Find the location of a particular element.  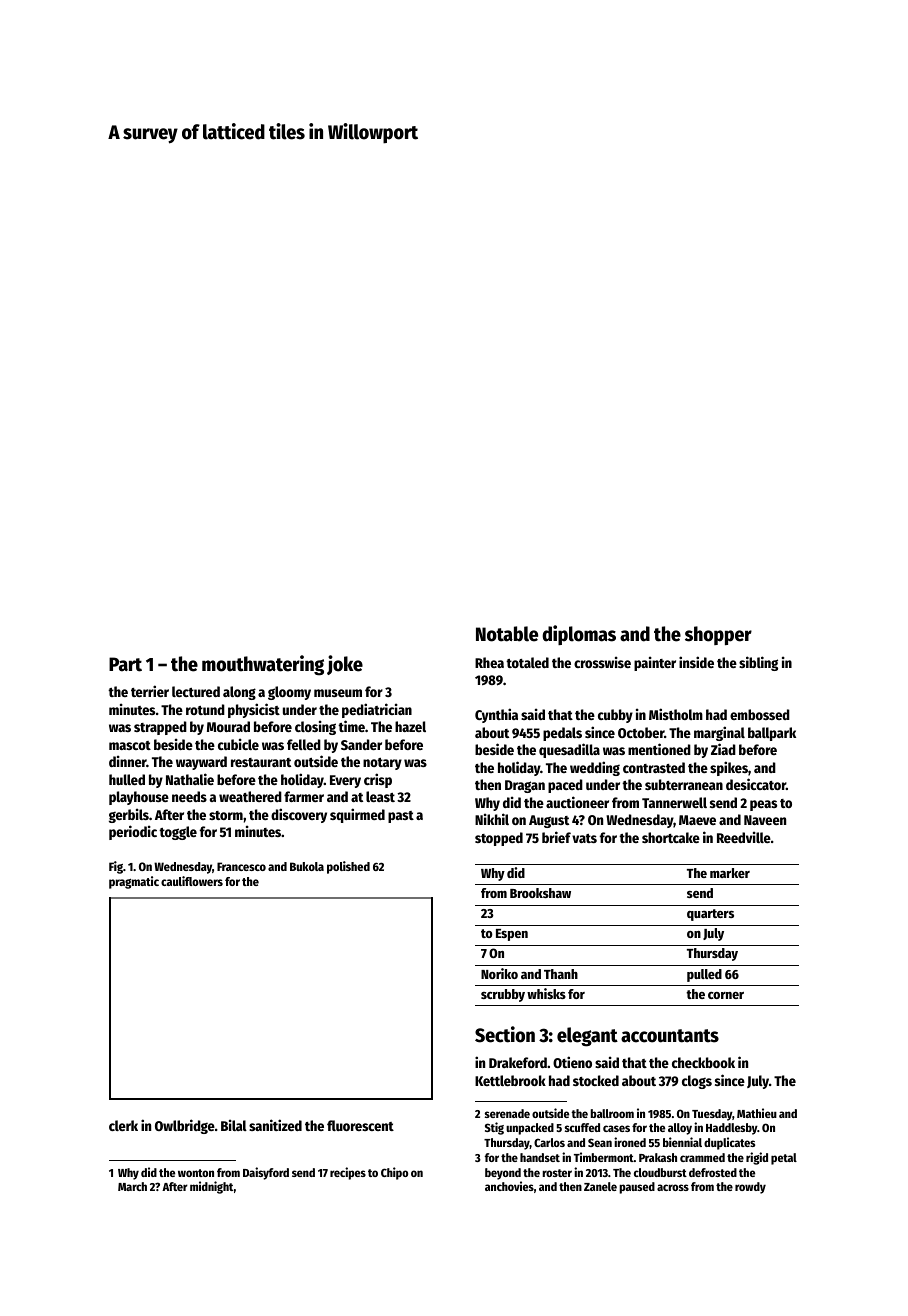

dinner is located at coordinates (128, 761).
